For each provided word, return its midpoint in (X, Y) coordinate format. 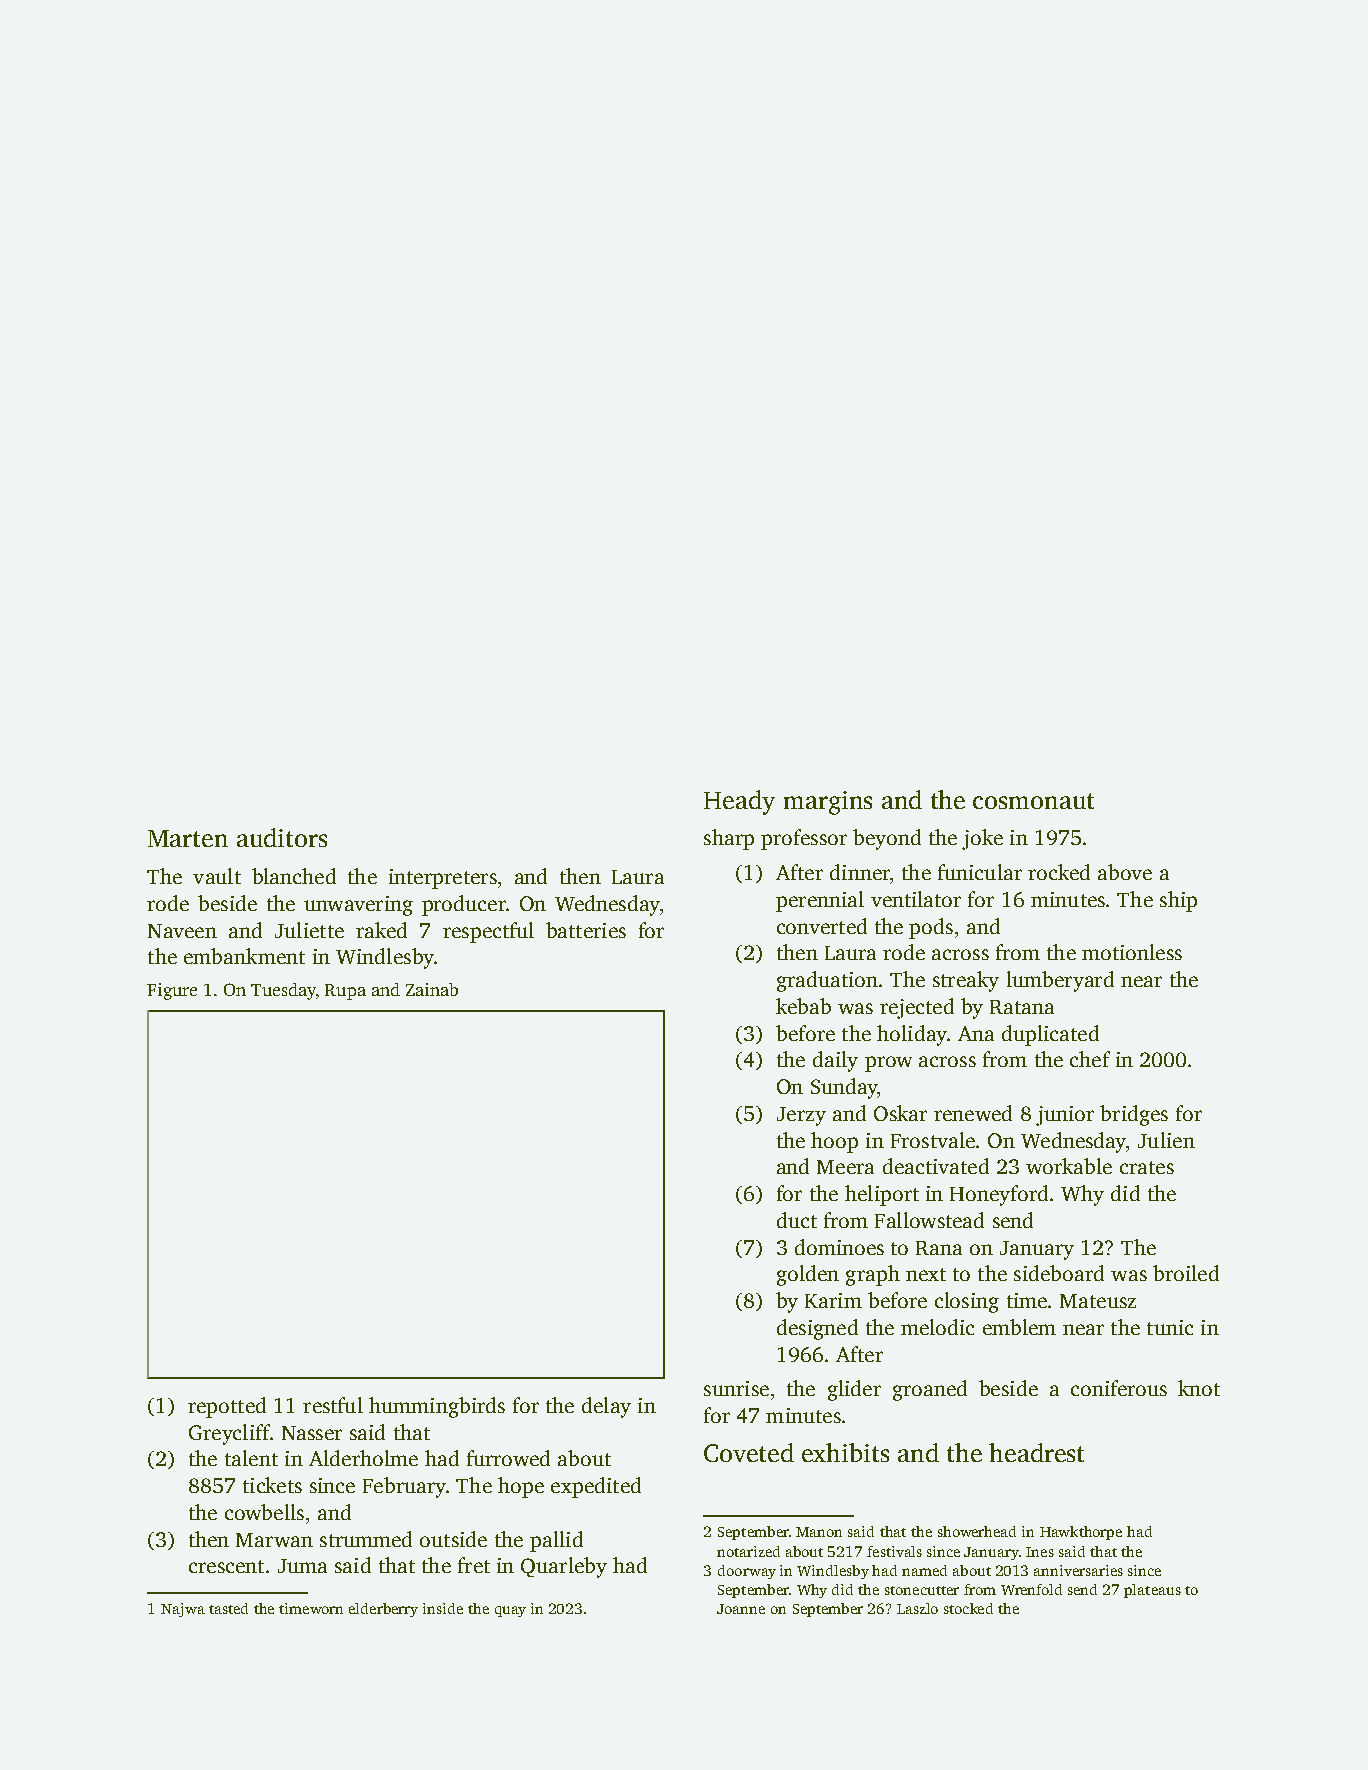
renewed (973, 1113)
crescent (226, 1566)
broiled (1186, 1273)
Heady (739, 802)
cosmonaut (1033, 801)
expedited (596, 1487)
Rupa (345, 992)
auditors (282, 837)
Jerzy (801, 1116)
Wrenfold (1031, 1589)
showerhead (977, 1531)
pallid (556, 1541)
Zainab (432, 989)
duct (797, 1220)
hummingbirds (437, 1407)
